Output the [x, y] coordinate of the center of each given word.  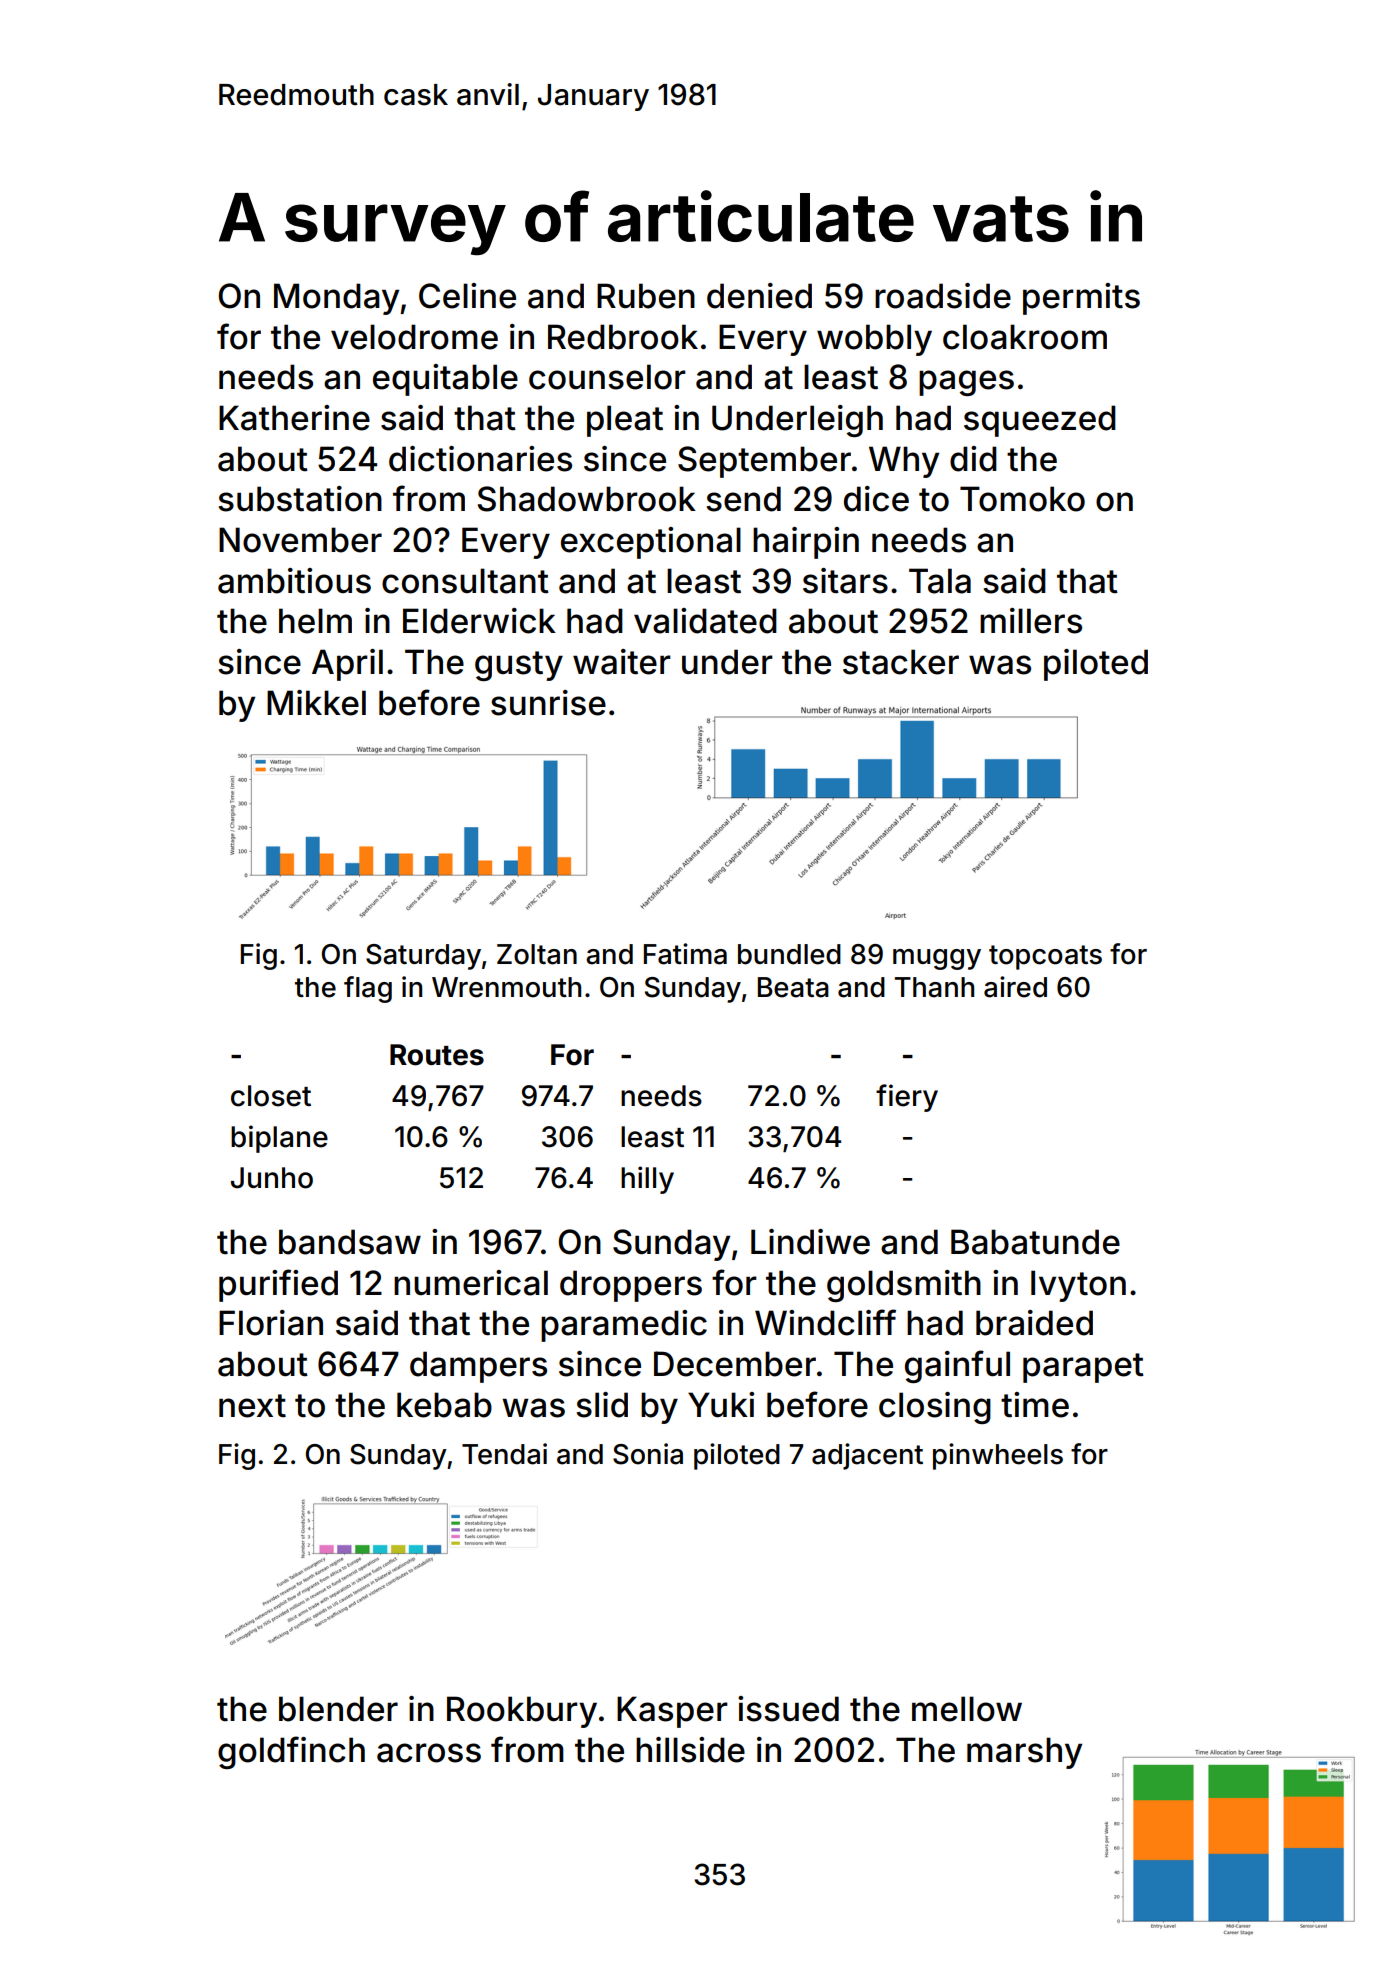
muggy [937, 959]
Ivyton [1078, 1286]
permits [1081, 299]
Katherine [294, 418]
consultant [465, 581]
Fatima [685, 954]
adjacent [867, 1456]
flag [368, 989]
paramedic [624, 1326]
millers [1031, 621]
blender [338, 1709]
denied [759, 296]
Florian [271, 1323]
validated [705, 621]
